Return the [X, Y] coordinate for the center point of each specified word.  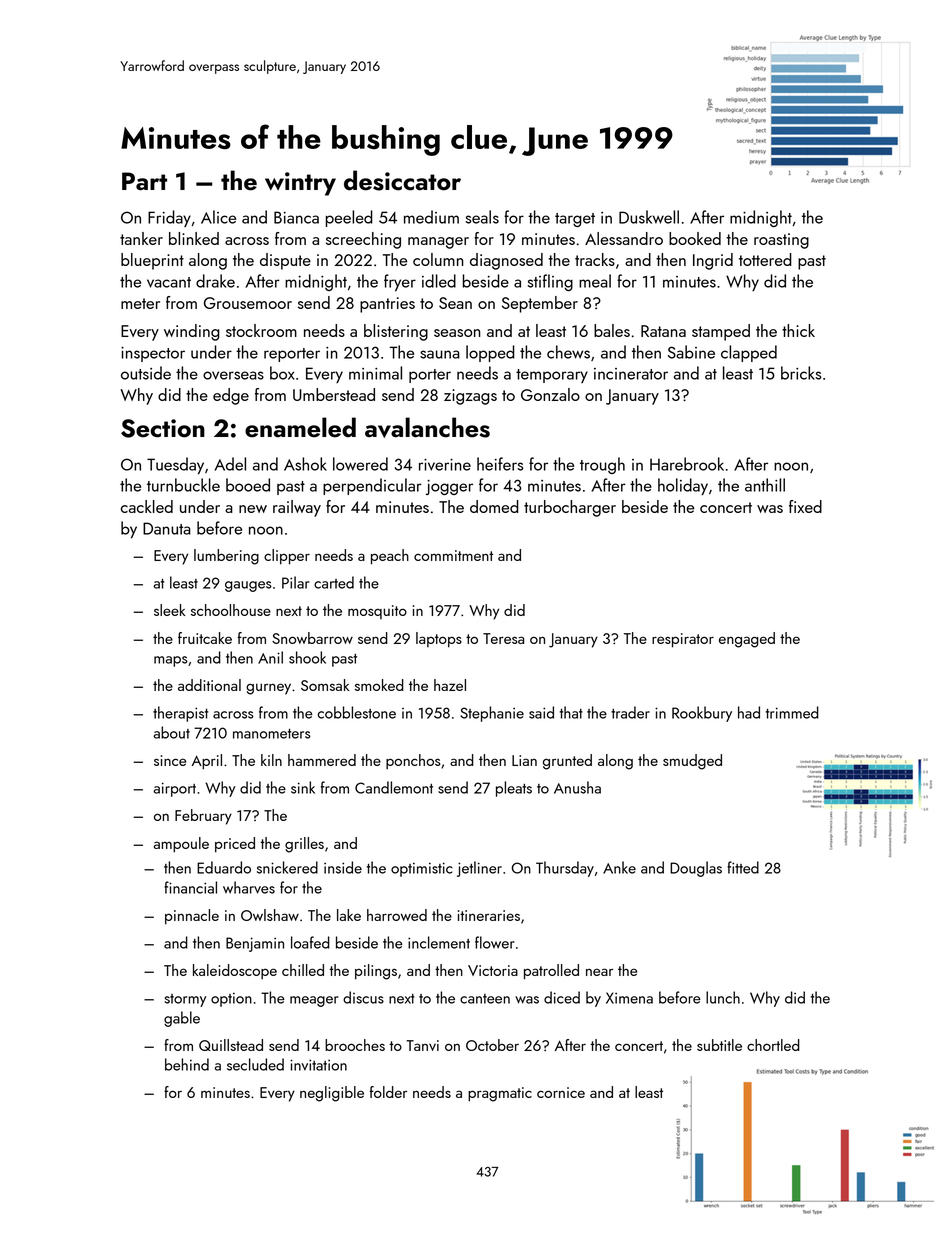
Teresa [503, 638]
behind [187, 1064]
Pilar [295, 582]
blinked [194, 238]
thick [798, 330]
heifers [500, 464]
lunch [723, 997]
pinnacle [192, 916]
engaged [747, 640]
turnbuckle [183, 485]
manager [438, 243]
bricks [801, 373]
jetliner [479, 869]
